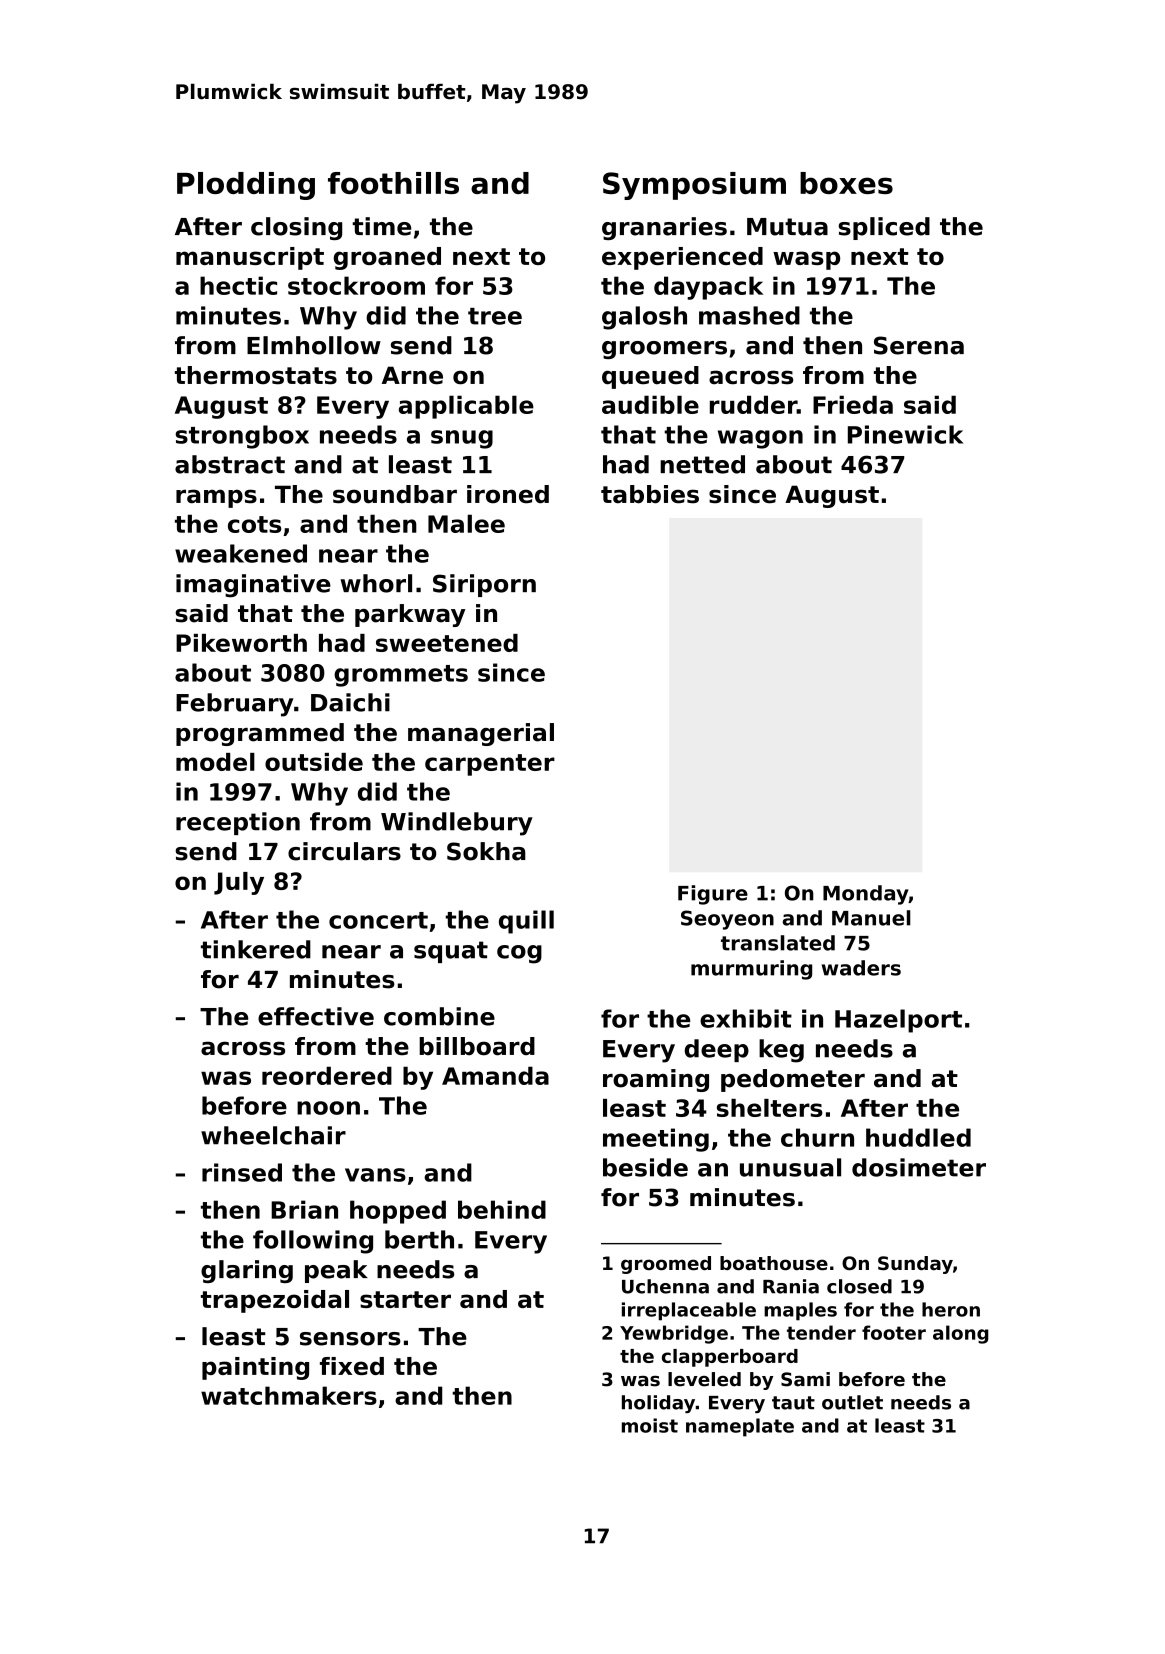  I want to click on billboard, so click(477, 1046).
